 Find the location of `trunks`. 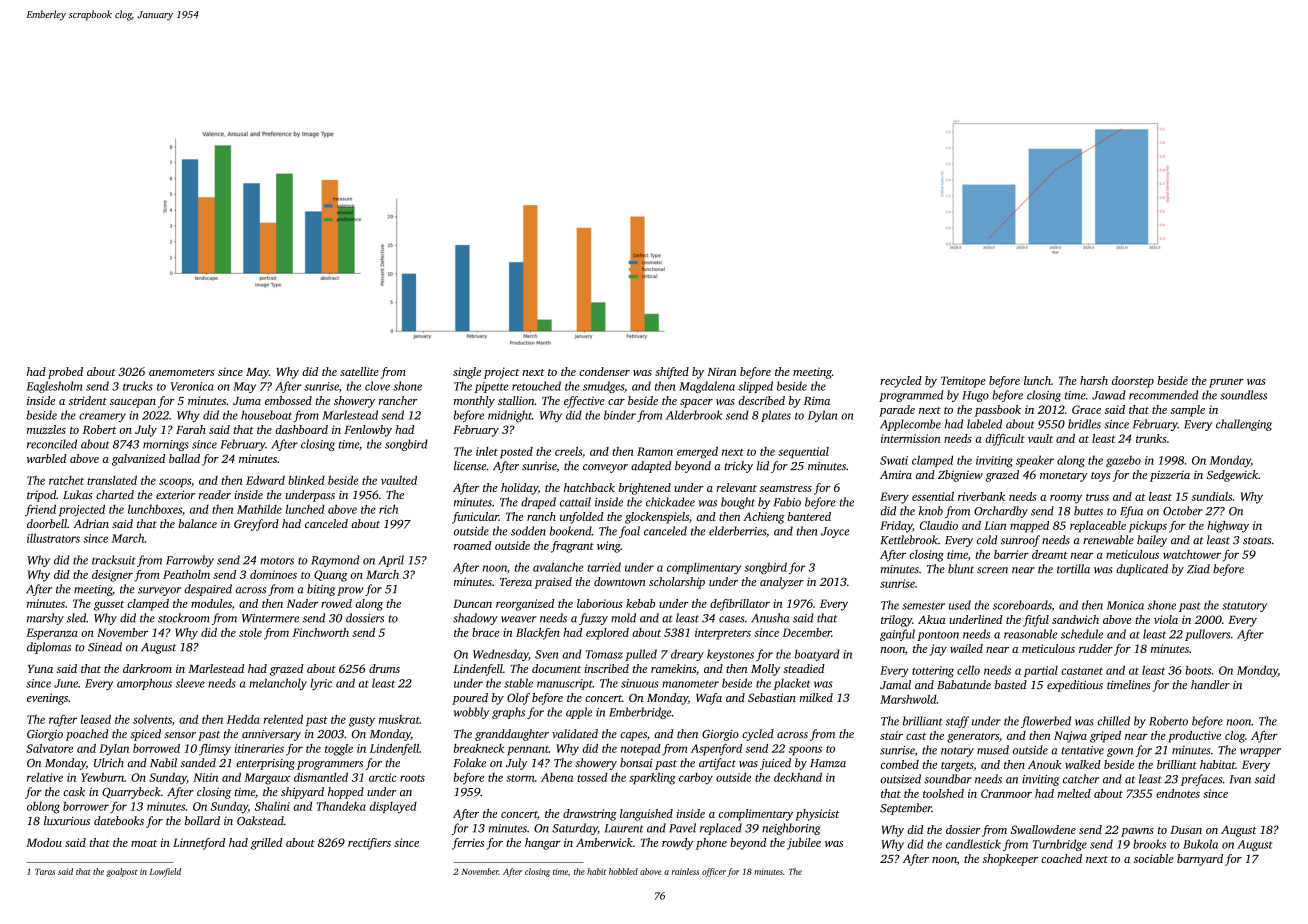

trunks is located at coordinates (1151, 438).
